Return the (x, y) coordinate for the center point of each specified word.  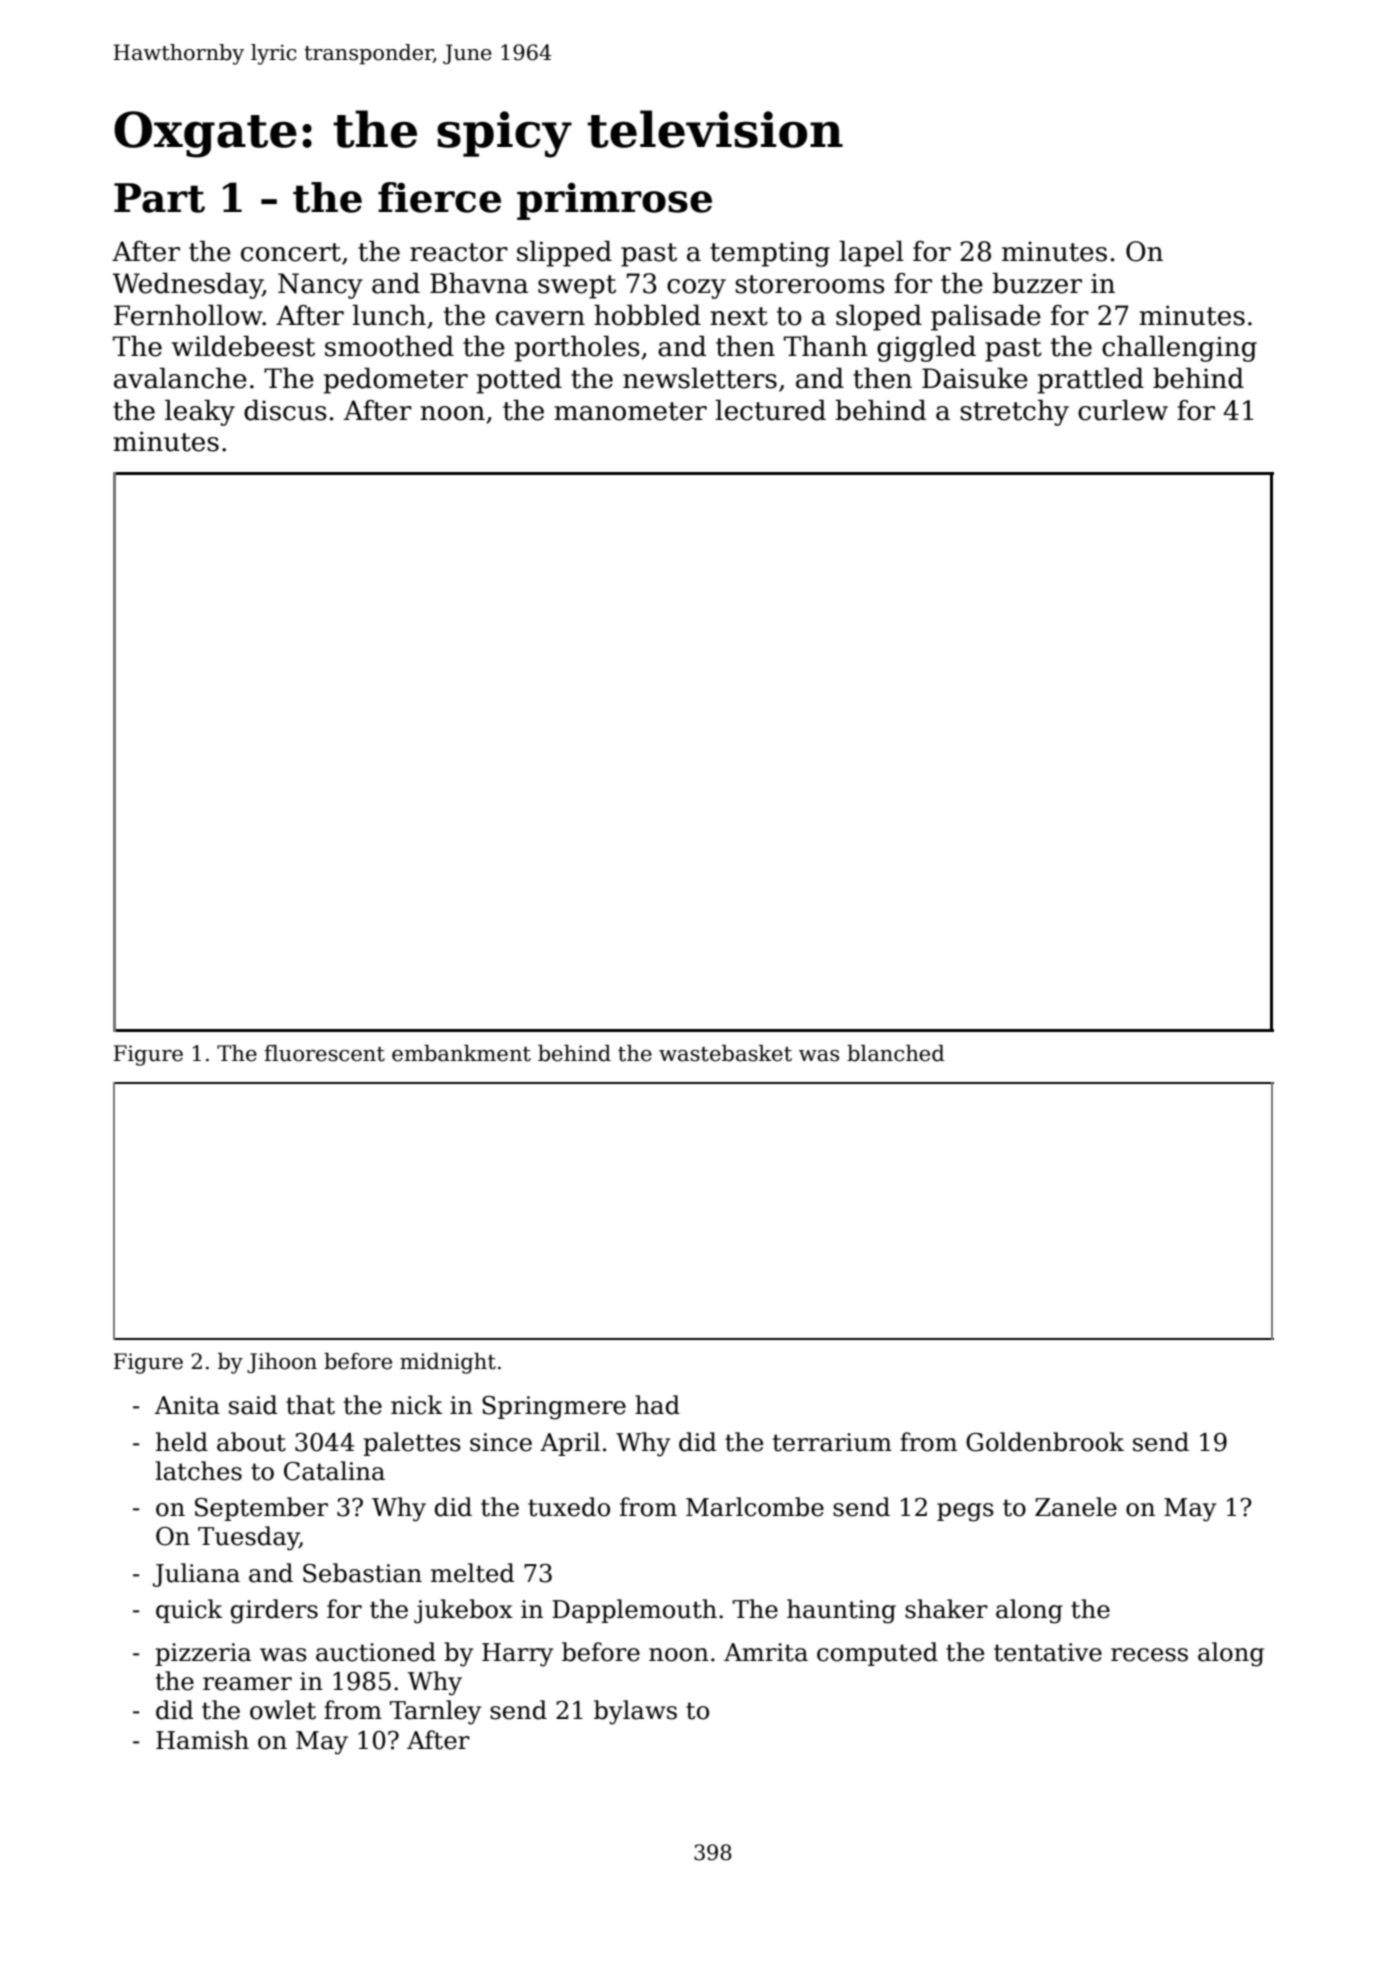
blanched (896, 1053)
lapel (871, 254)
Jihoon (282, 1363)
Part (159, 198)
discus (285, 410)
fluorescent (324, 1053)
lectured (770, 410)
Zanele (1076, 1507)
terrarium (832, 1442)
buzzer (1037, 283)
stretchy (1014, 413)
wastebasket (725, 1053)
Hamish (202, 1740)
